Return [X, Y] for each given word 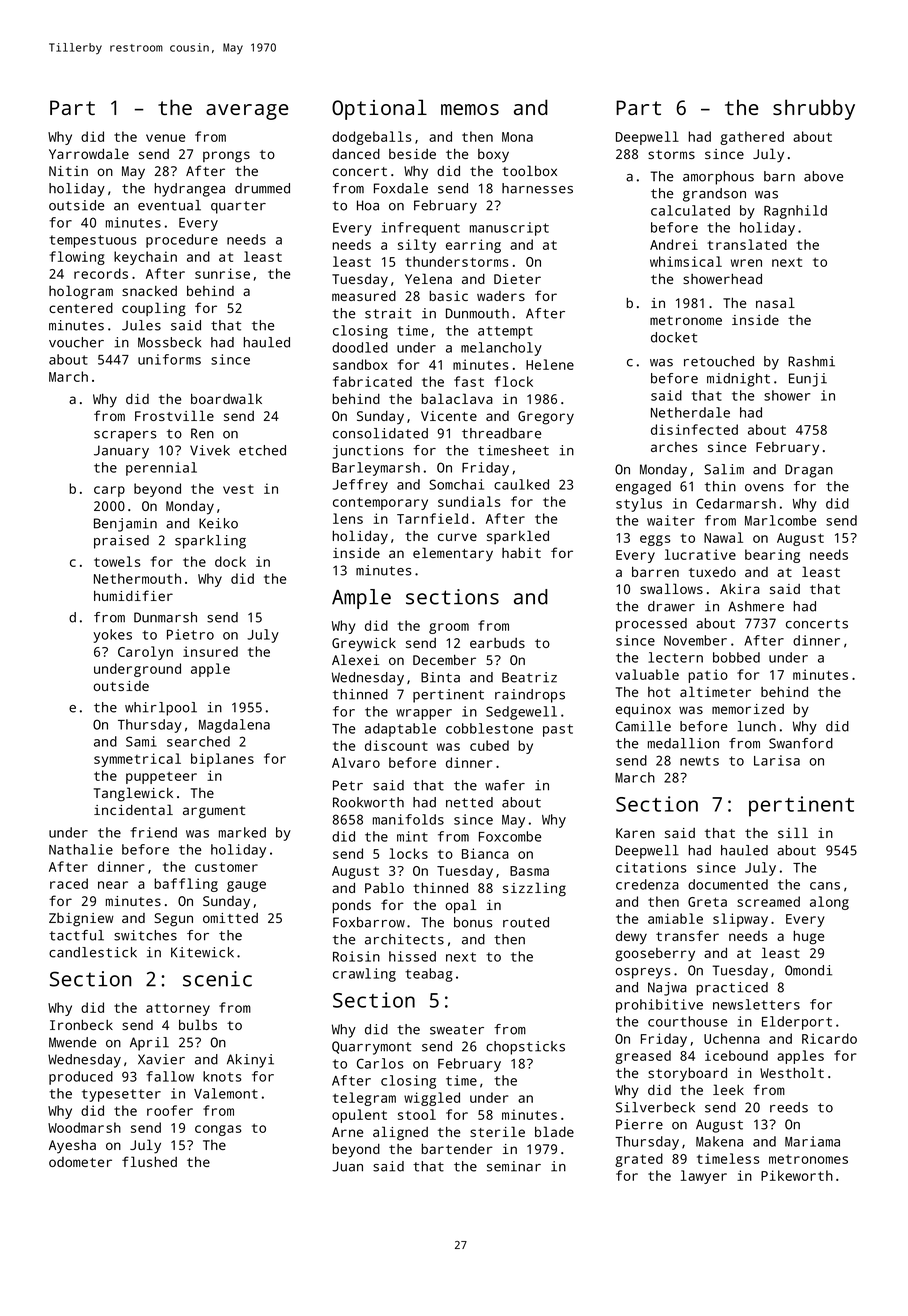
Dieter [517, 279]
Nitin [68, 171]
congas [218, 1130]
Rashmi [811, 361]
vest [238, 489]
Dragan [809, 471]
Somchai [456, 484]
